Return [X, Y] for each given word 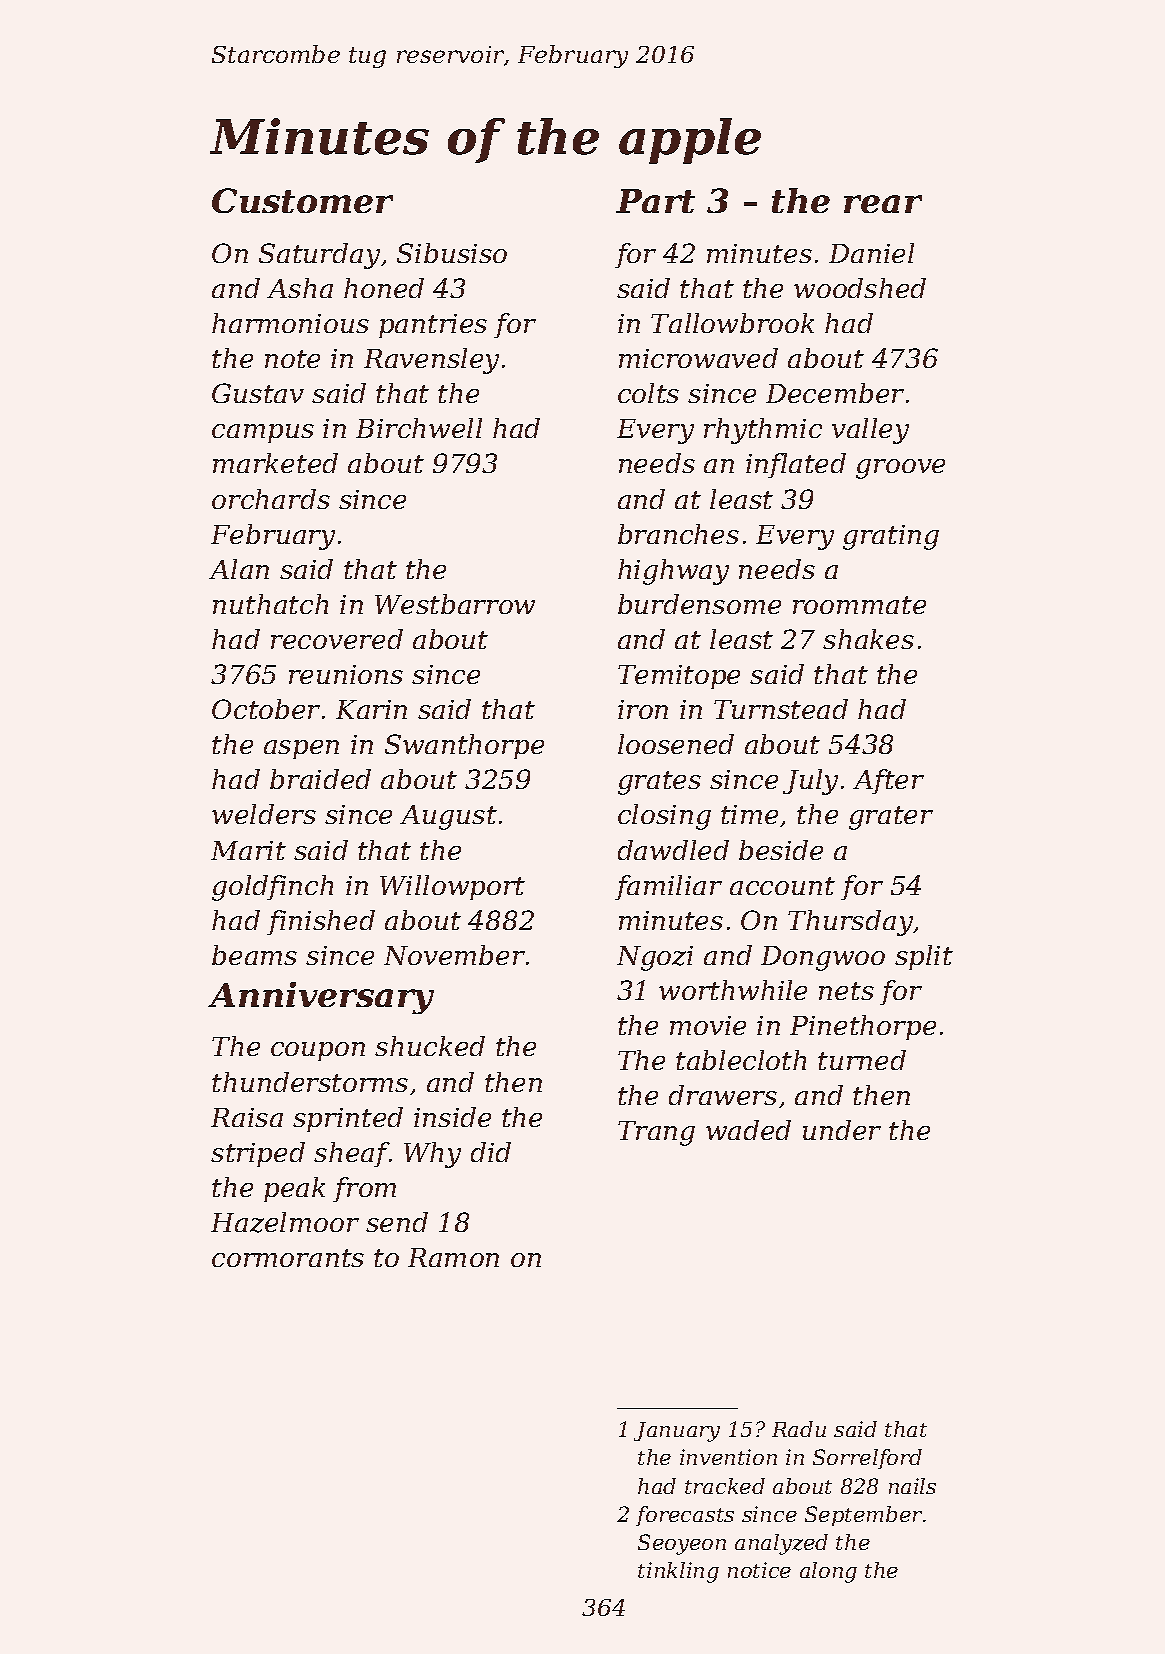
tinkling [678, 1572]
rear [883, 204]
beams [254, 955]
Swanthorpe [464, 746]
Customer [302, 200]
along [828, 1572]
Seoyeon [682, 1544]
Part [655, 201]
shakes [868, 639]
